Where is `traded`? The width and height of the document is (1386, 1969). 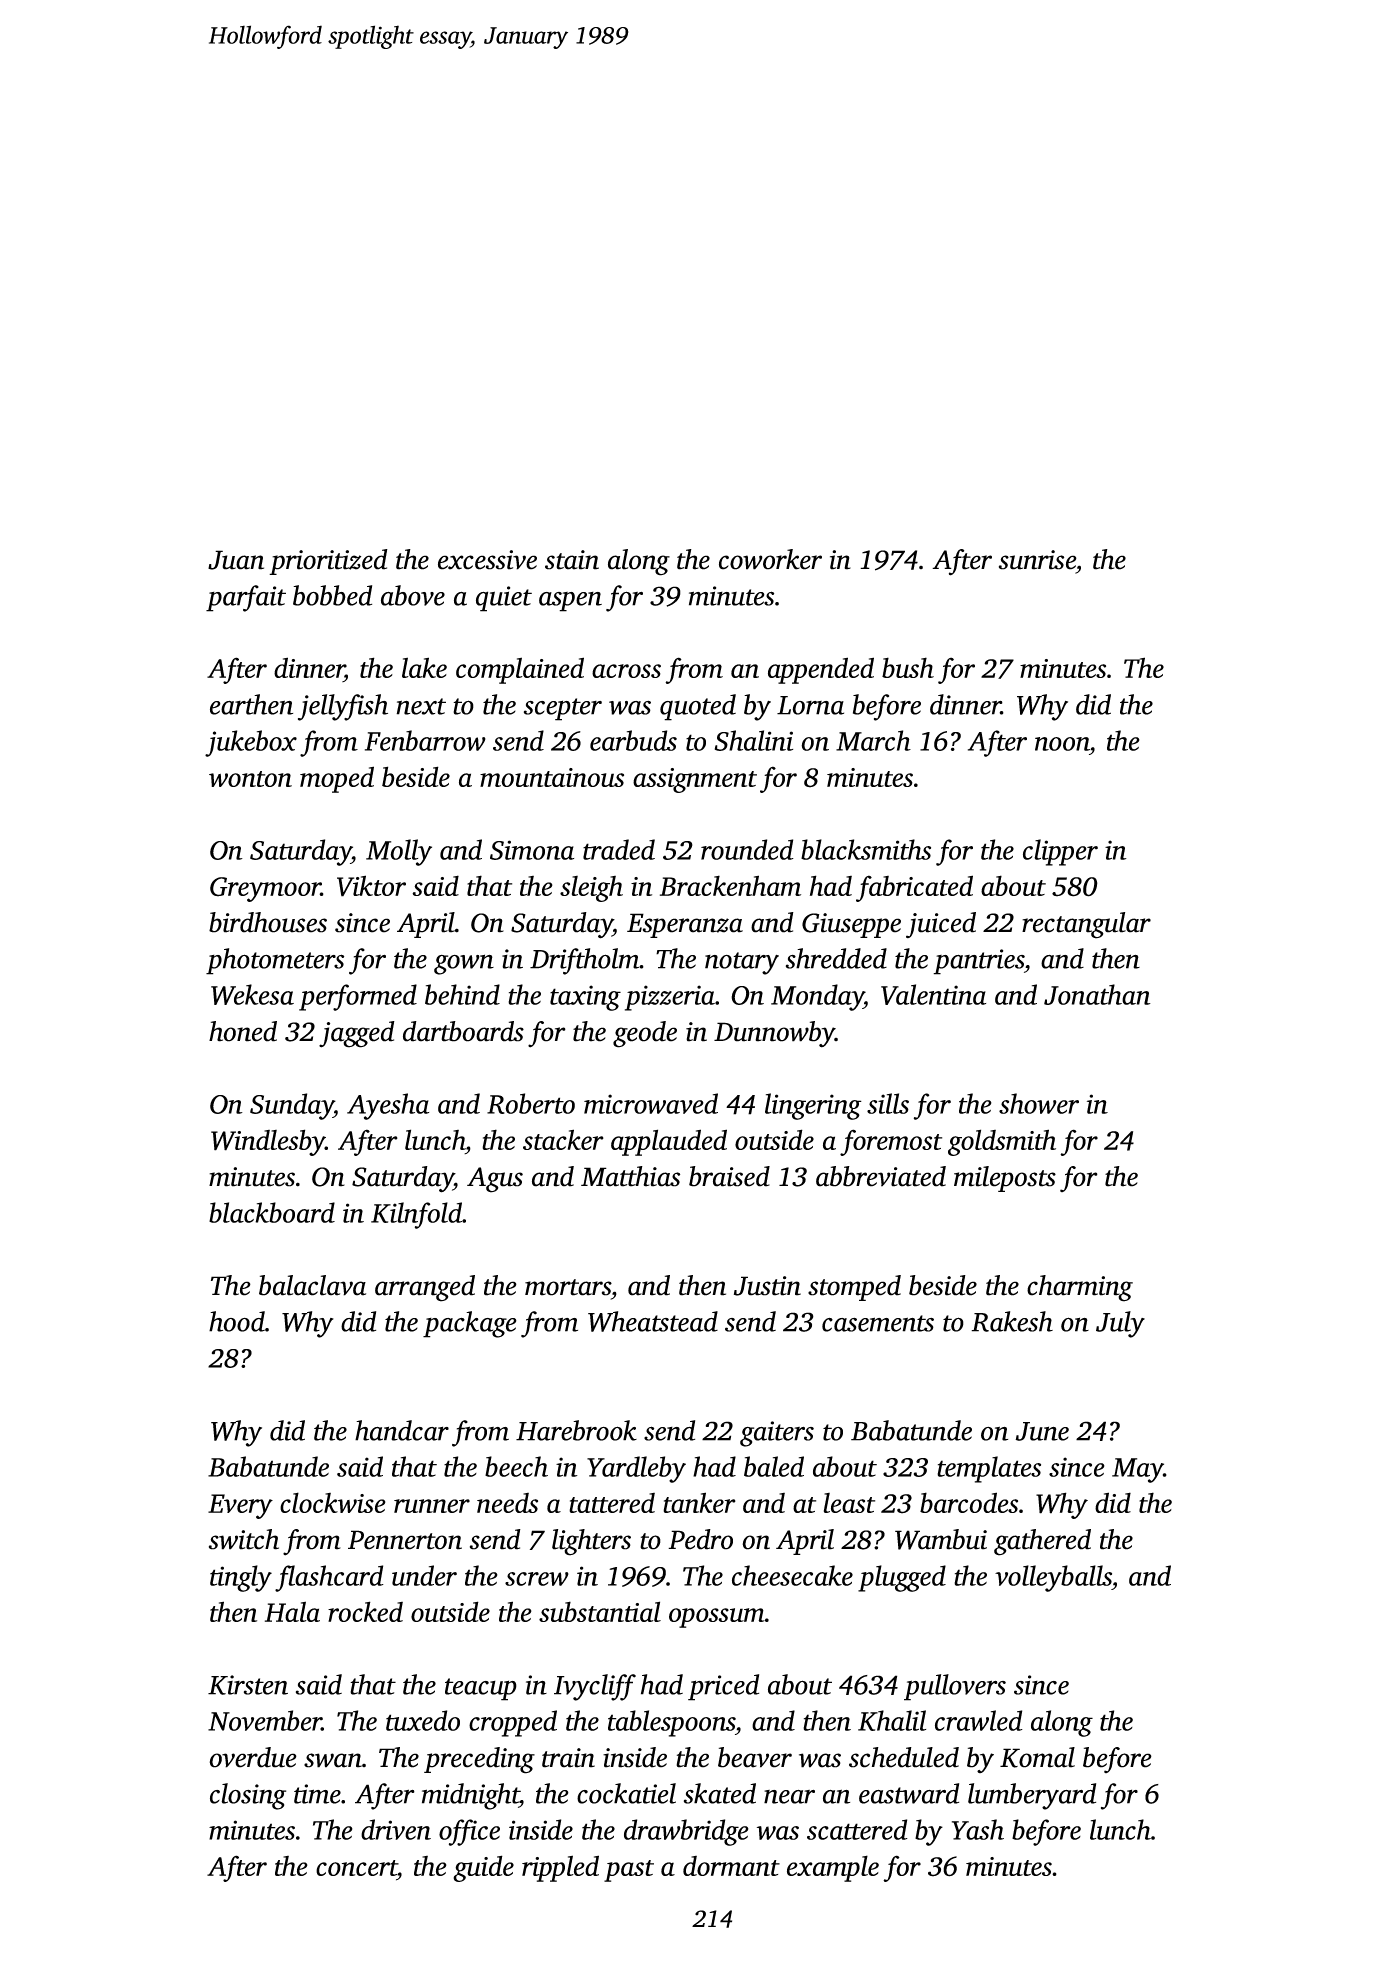
traded is located at coordinates (619, 849).
